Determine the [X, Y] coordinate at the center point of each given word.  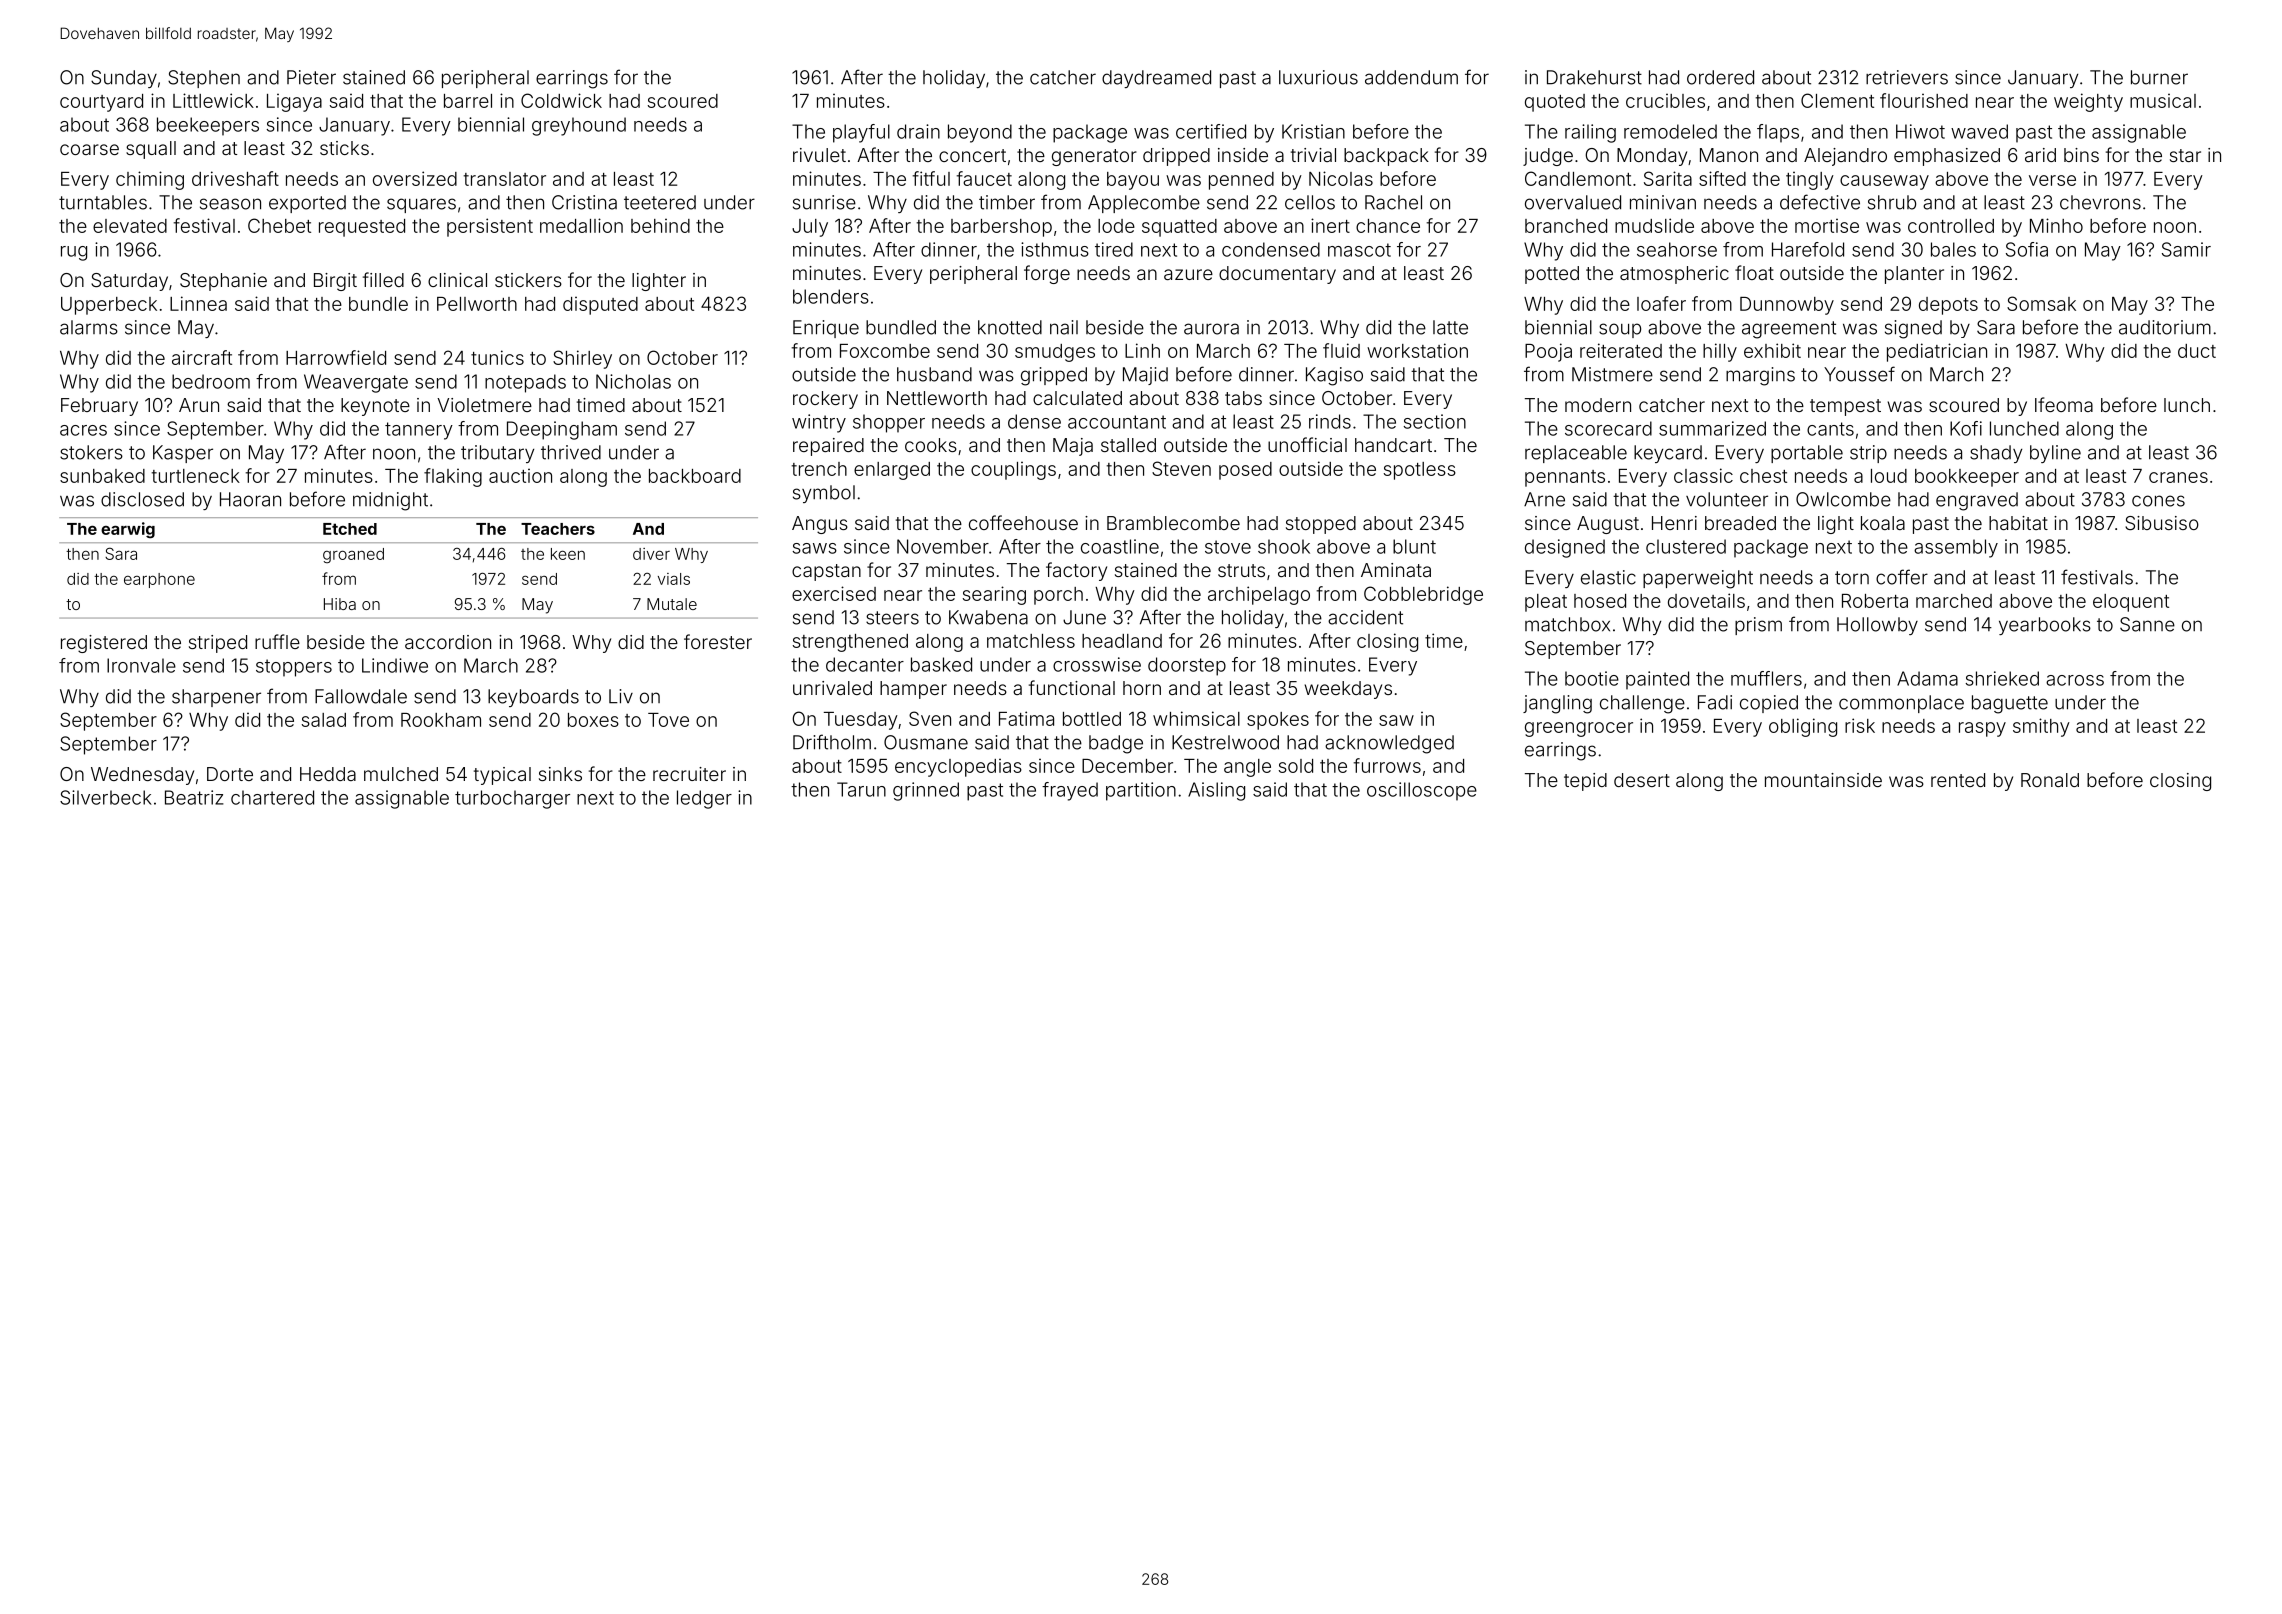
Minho [2056, 225]
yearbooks [2045, 626]
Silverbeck [106, 797]
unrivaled [832, 688]
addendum [1411, 77]
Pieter [311, 77]
